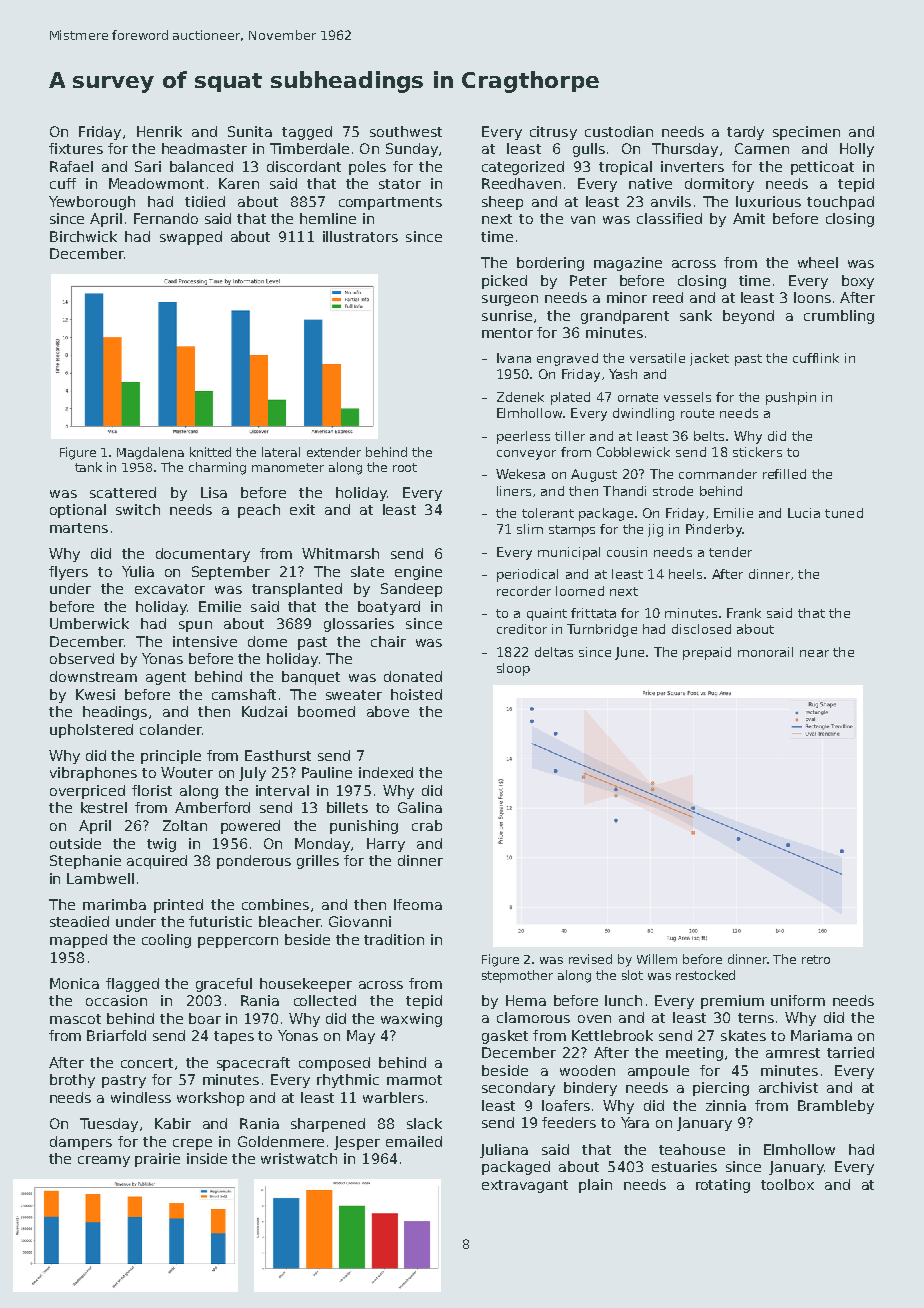 Image resolution: width=924 pixels, height=1308 pixels. What do you see at coordinates (765, 652) in the page?
I see `monorail` at bounding box center [765, 652].
